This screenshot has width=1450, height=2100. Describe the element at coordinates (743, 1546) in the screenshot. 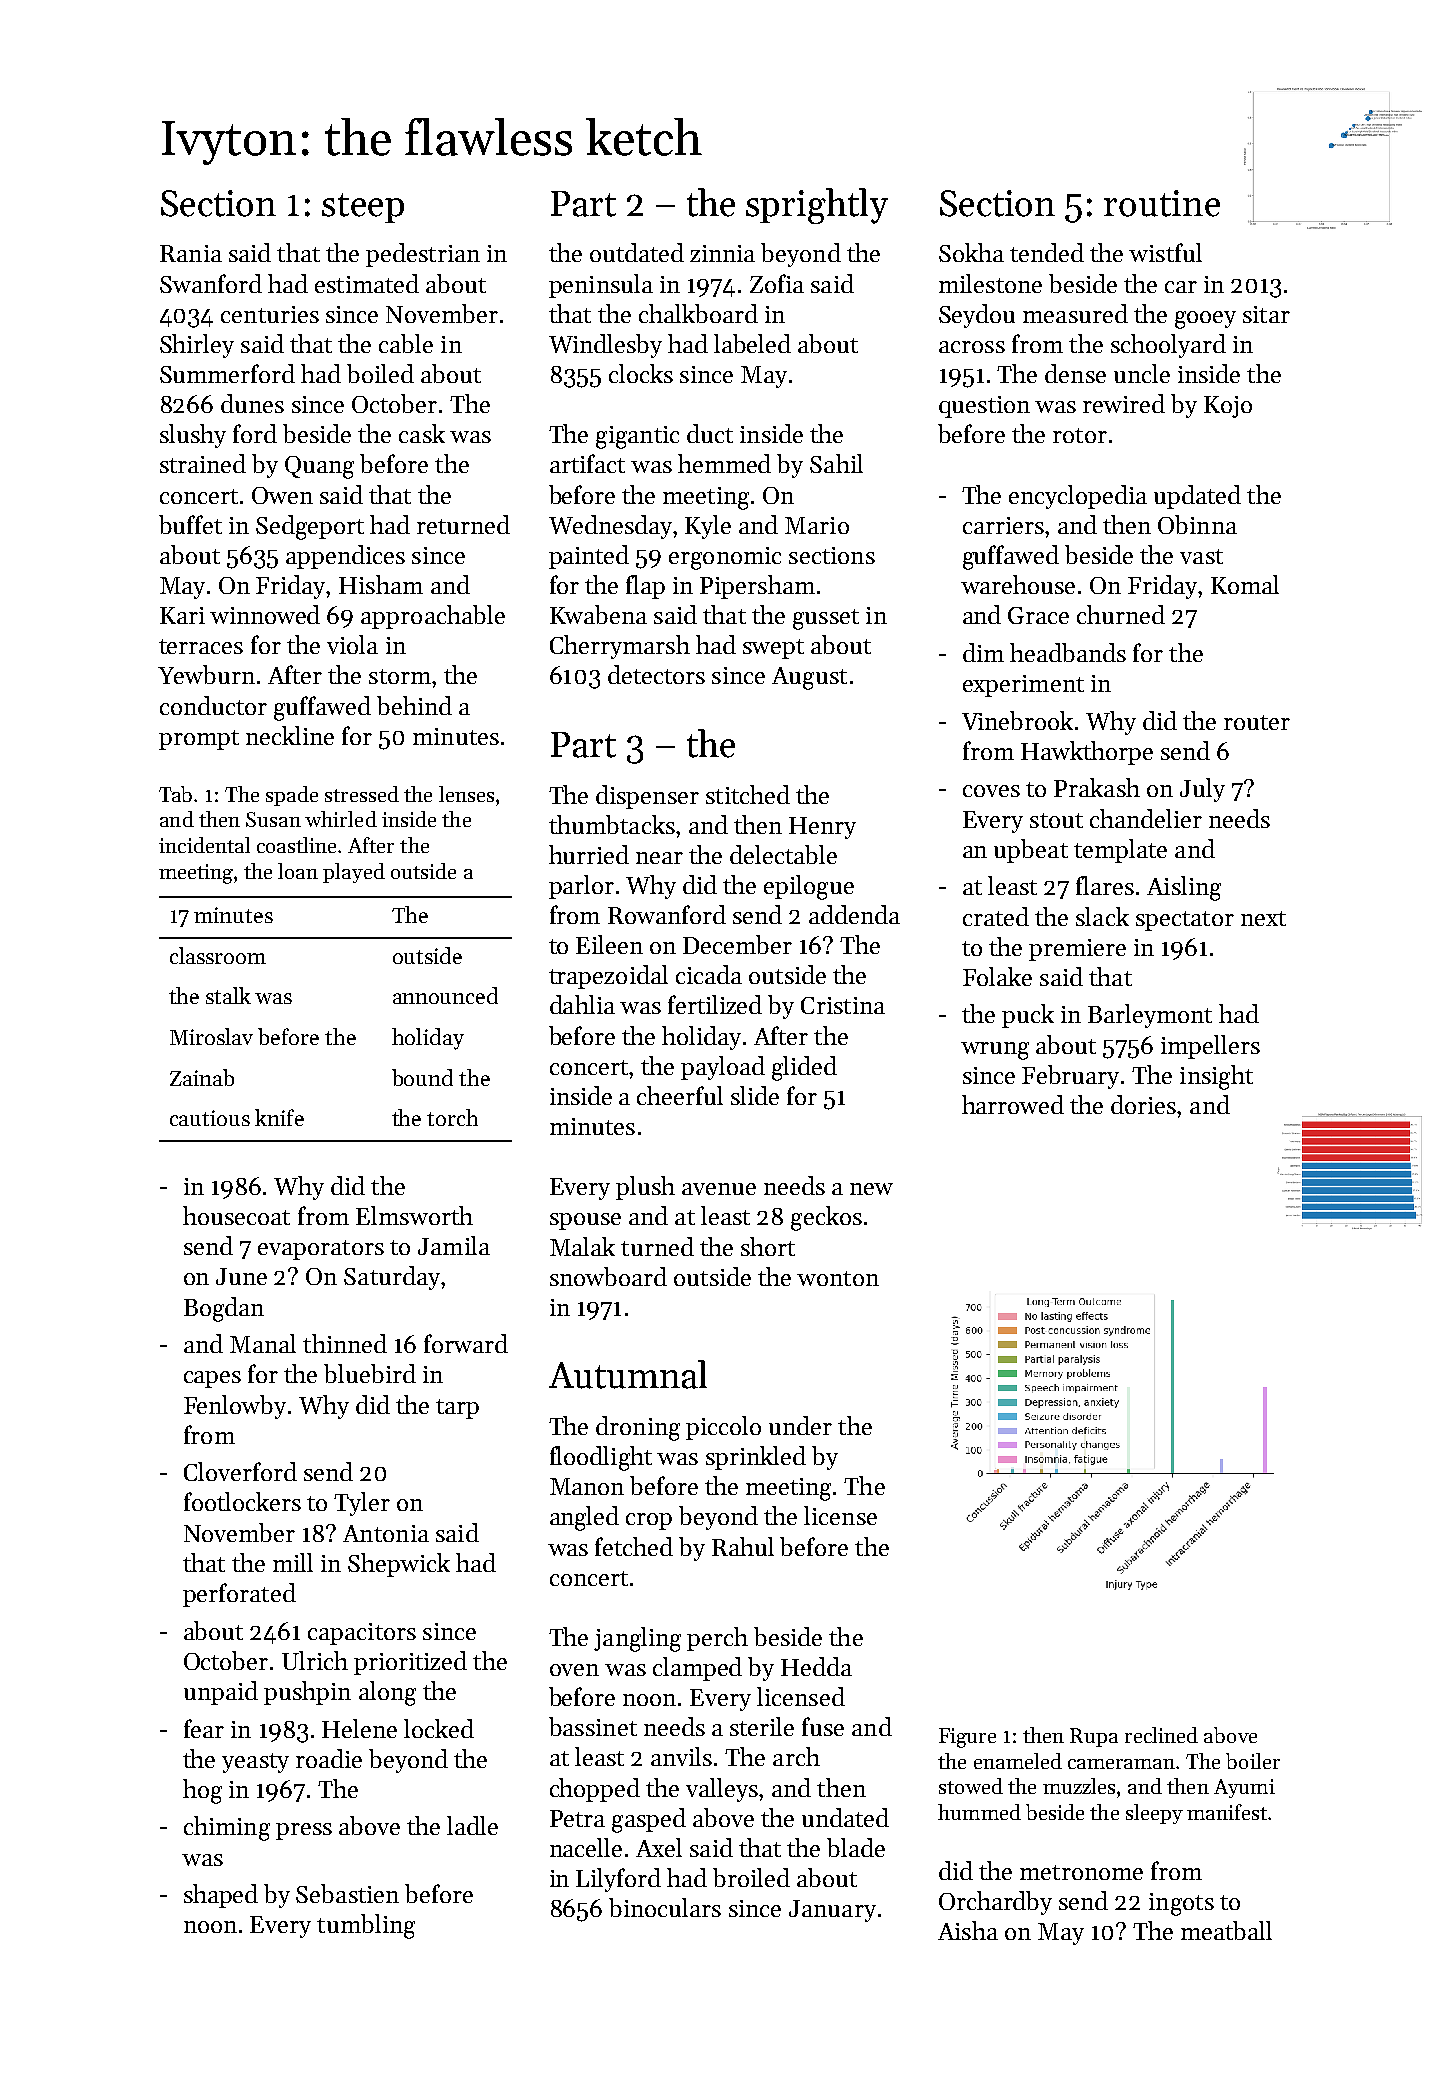

I see `Rahul` at that location.
